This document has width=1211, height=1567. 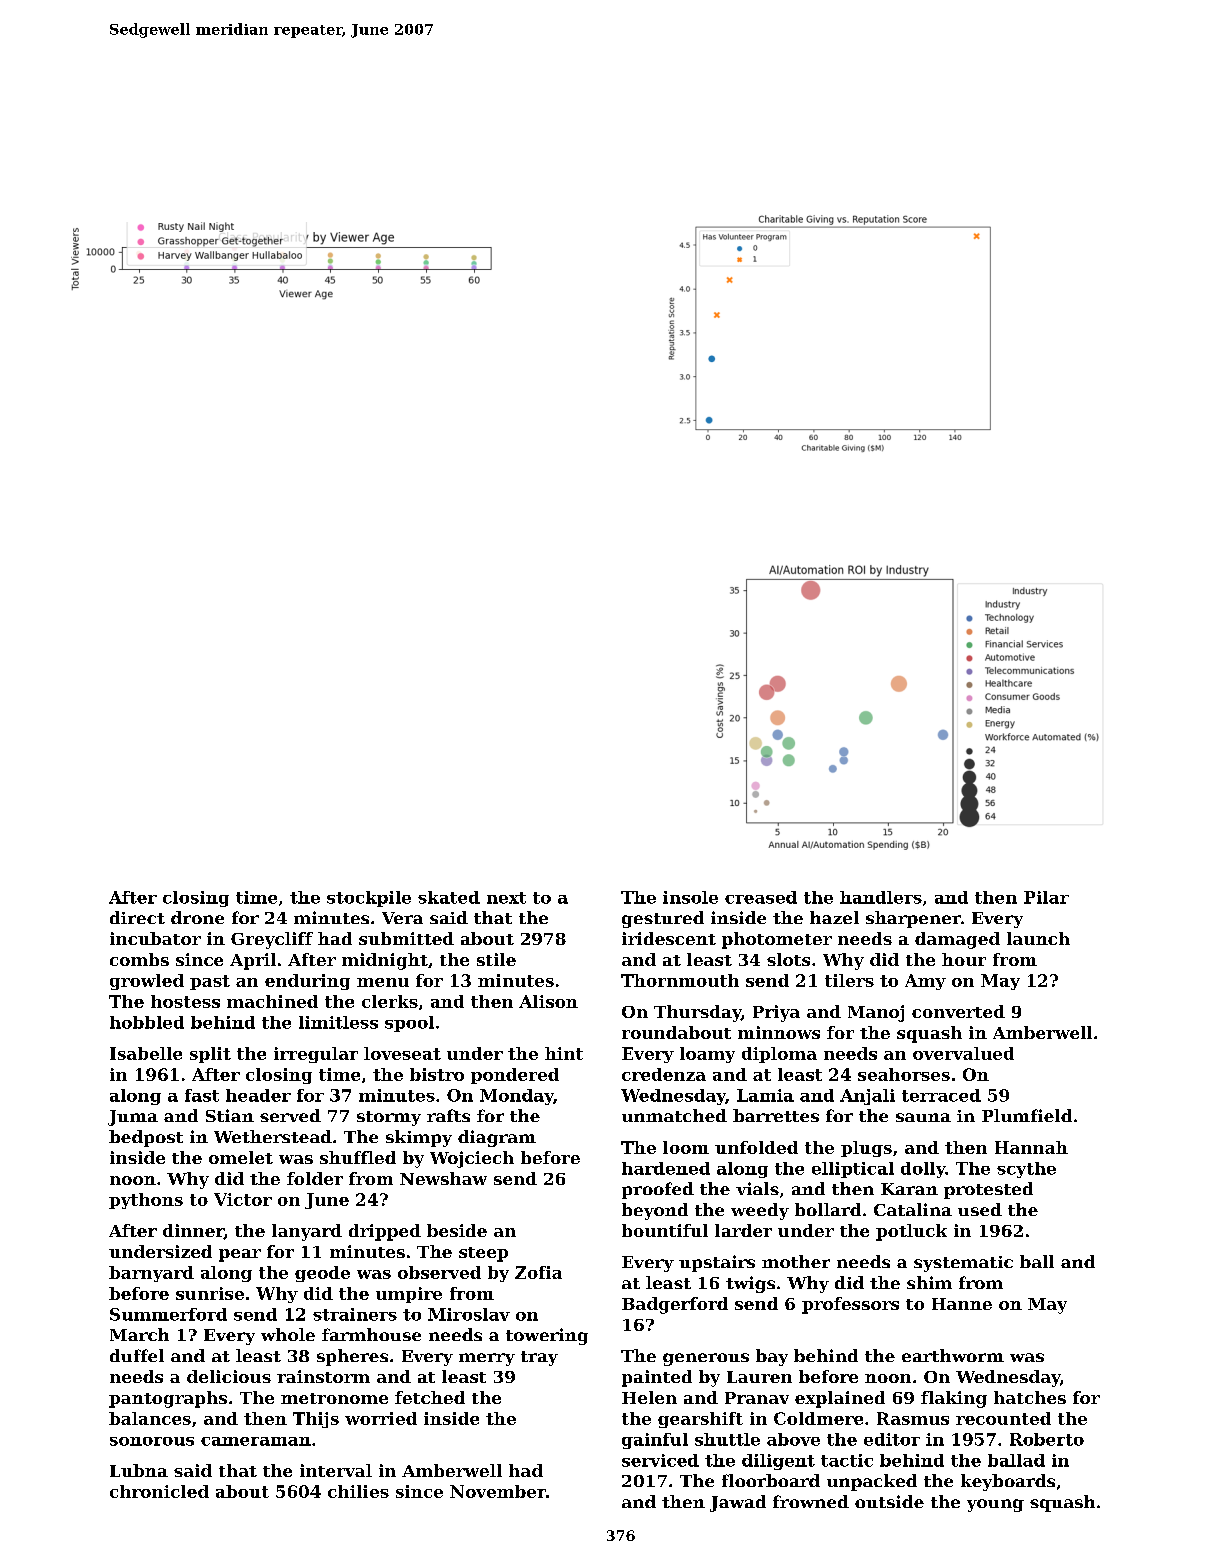 What do you see at coordinates (197, 917) in the document?
I see `drone` at bounding box center [197, 917].
